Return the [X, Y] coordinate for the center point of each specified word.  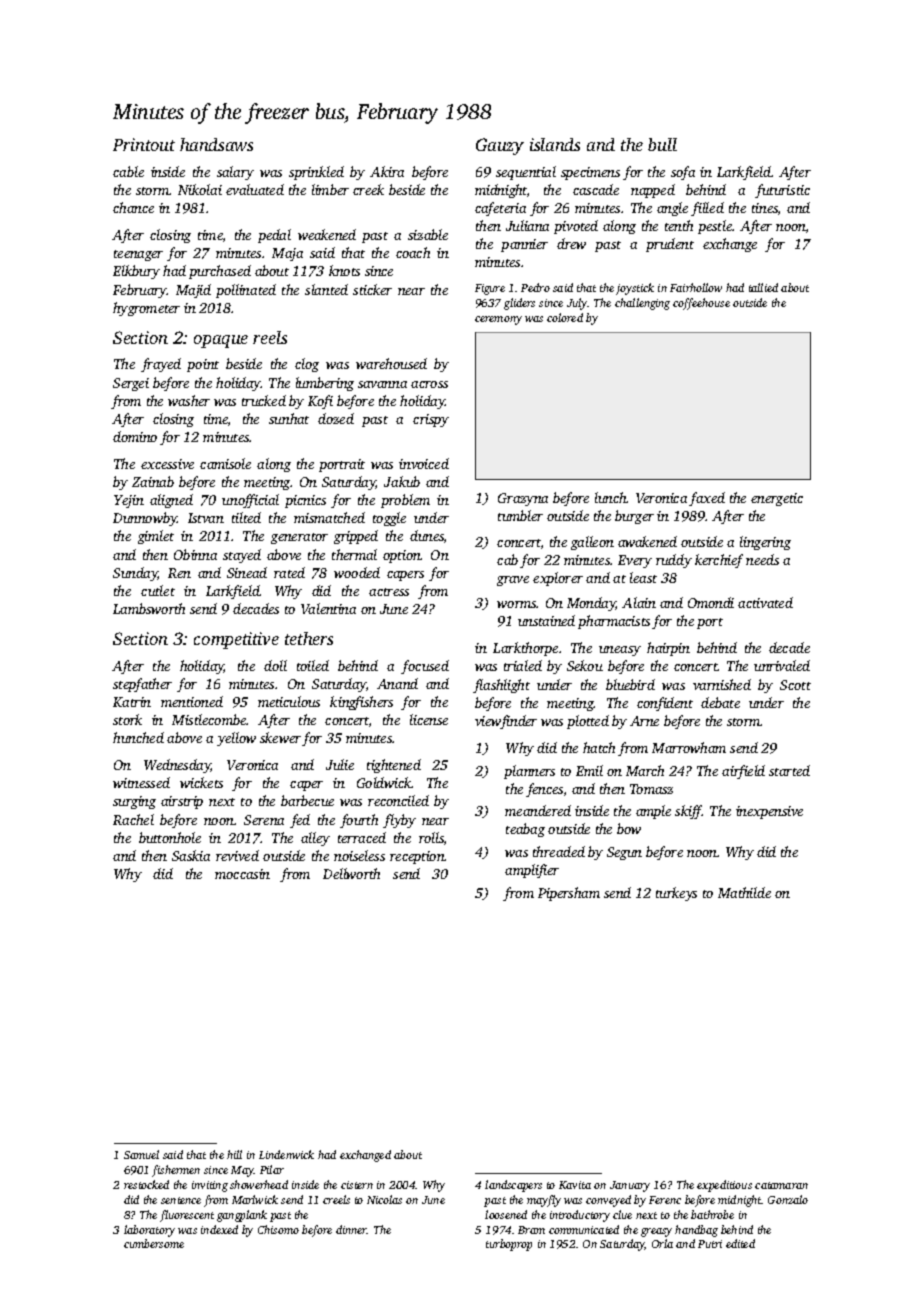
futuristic [782, 191]
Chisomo [278, 1229]
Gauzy [500, 146]
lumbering [325, 384]
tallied [763, 287]
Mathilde [744, 892]
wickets [201, 782]
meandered [538, 810]
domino [135, 436]
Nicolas [384, 1199]
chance [133, 207]
